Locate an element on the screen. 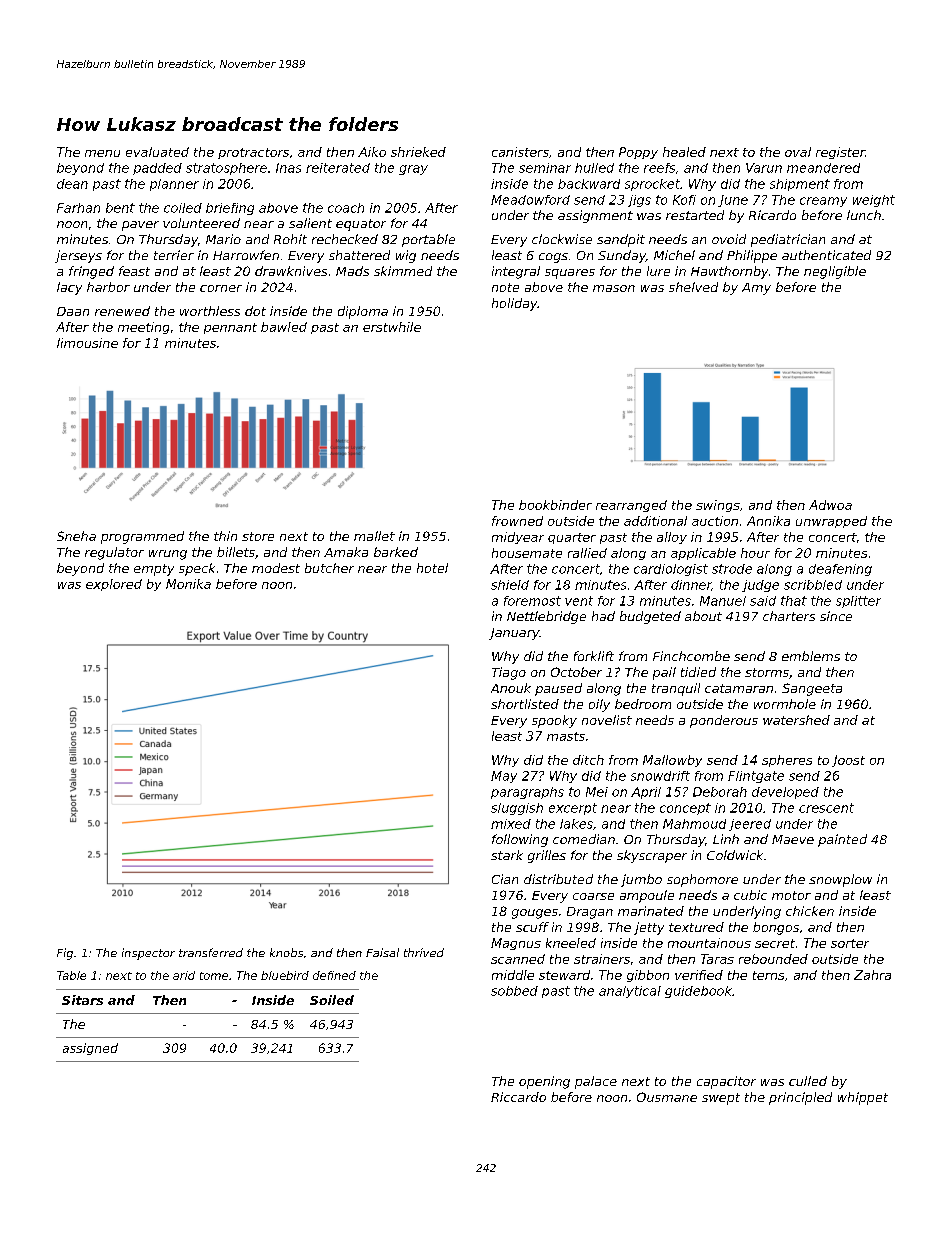  palace is located at coordinates (596, 1082).
